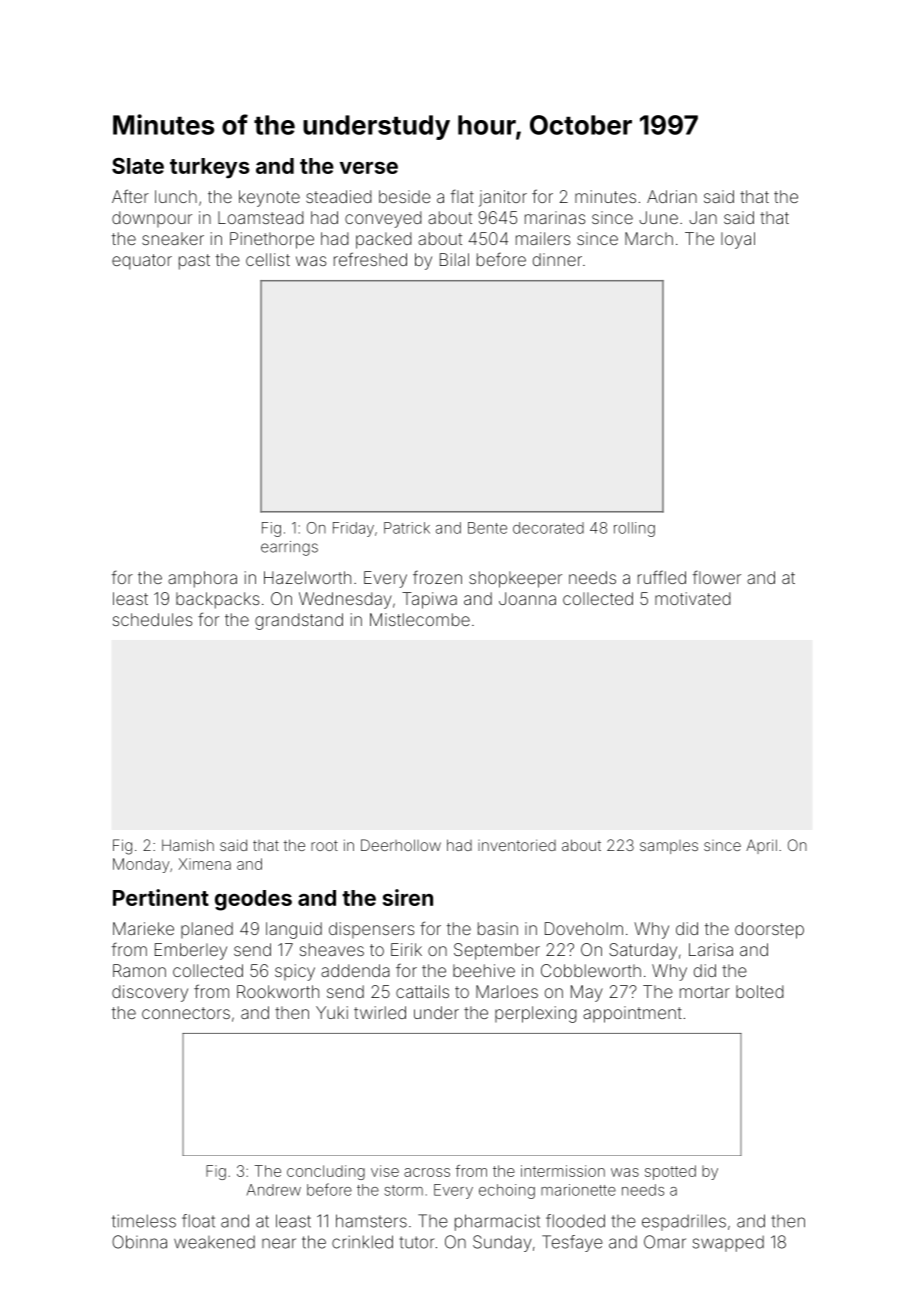 The image size is (924, 1308). What do you see at coordinates (188, 845) in the page?
I see `Hamish` at bounding box center [188, 845].
